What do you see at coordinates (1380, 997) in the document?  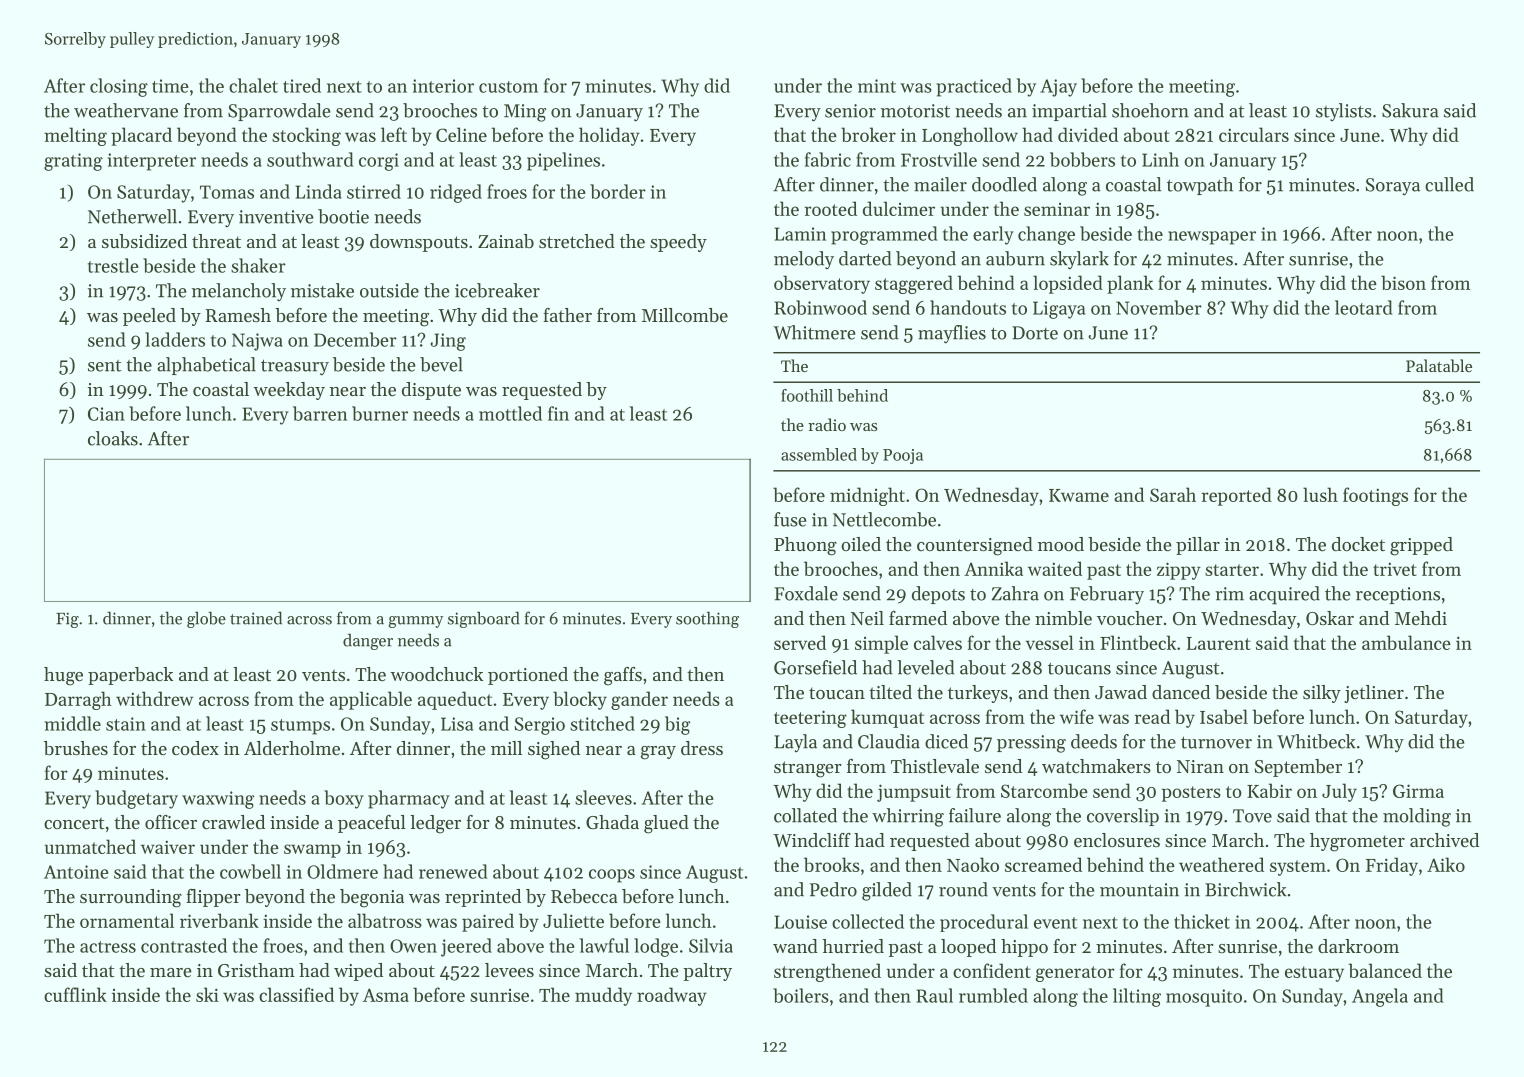 I see `Angela` at bounding box center [1380, 997].
